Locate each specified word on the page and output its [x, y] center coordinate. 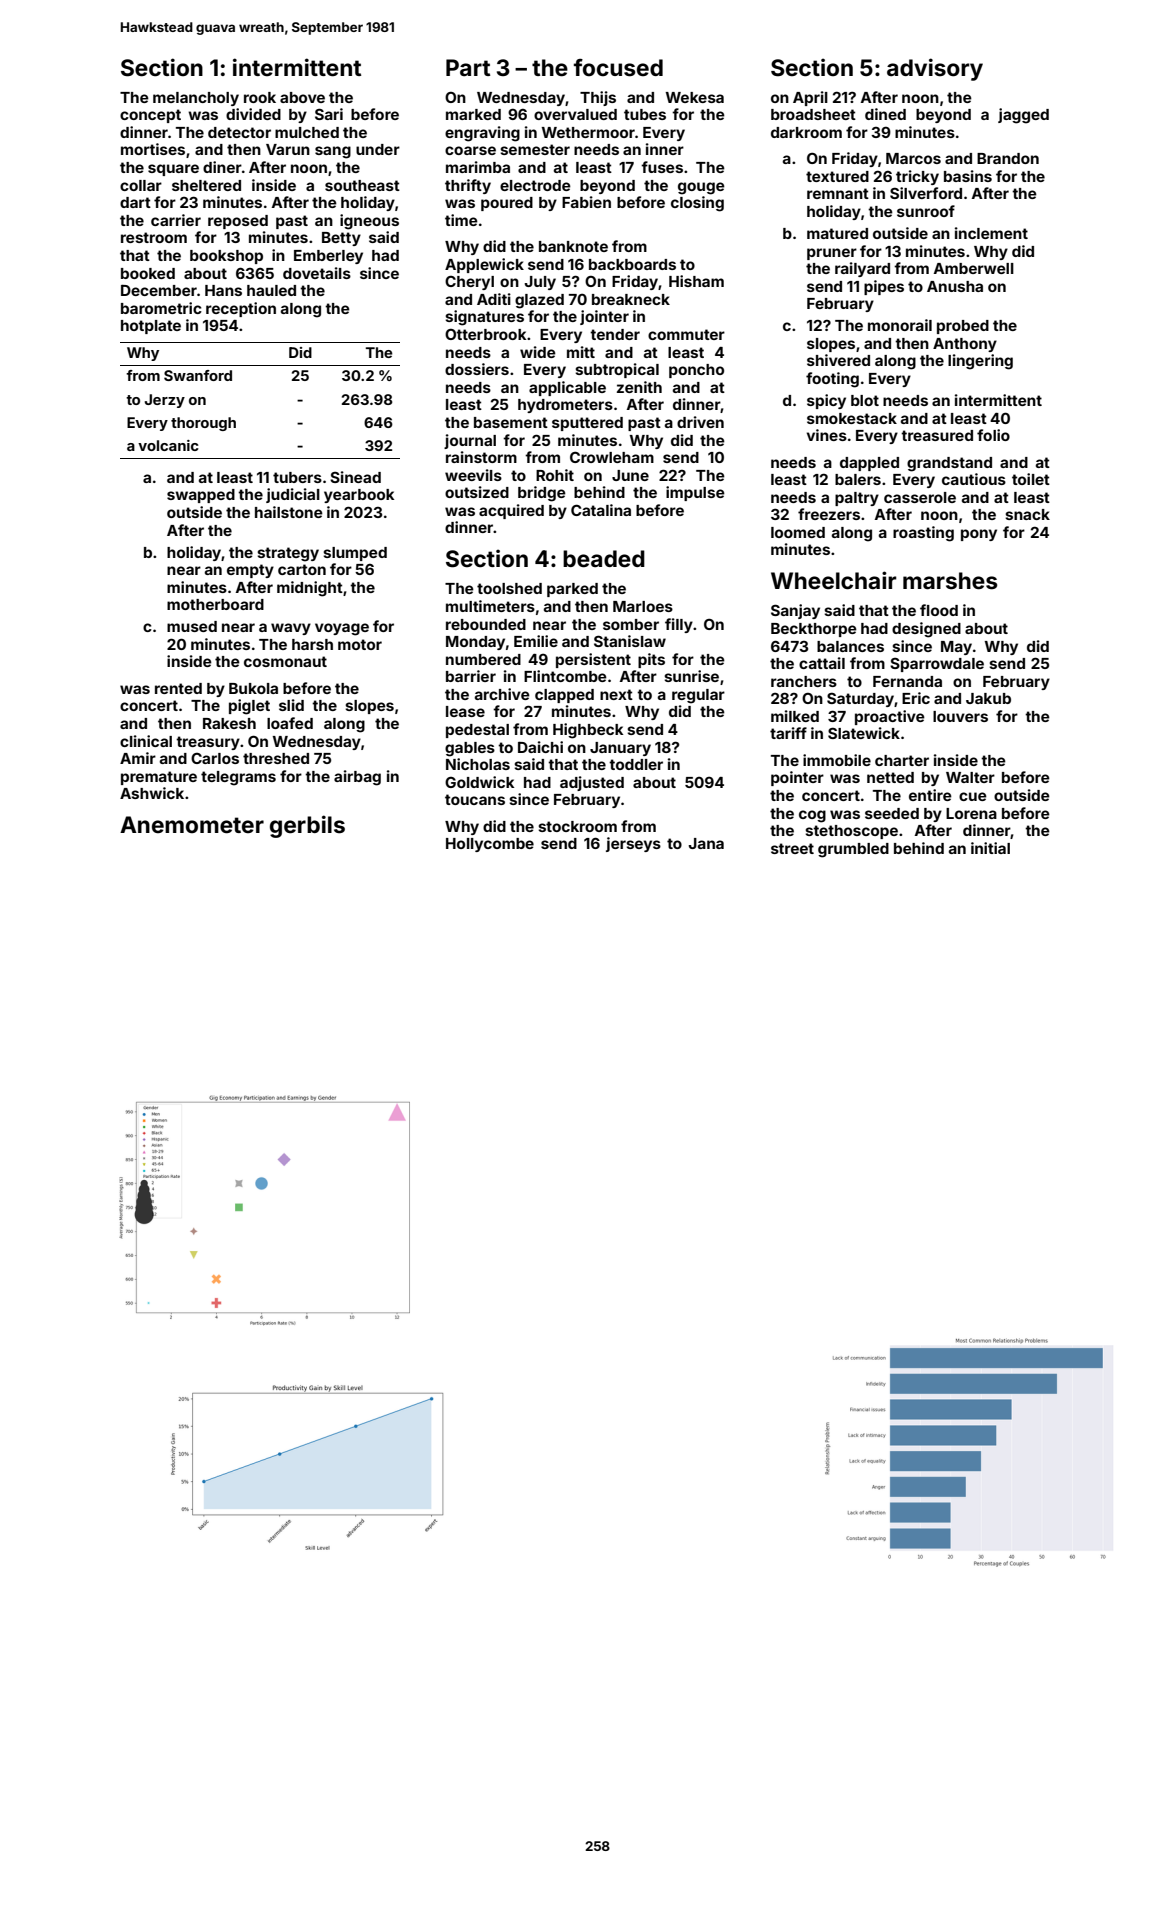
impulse [695, 493]
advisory [935, 69]
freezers [829, 514]
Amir [138, 758]
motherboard [215, 604]
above [302, 97]
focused [618, 68]
